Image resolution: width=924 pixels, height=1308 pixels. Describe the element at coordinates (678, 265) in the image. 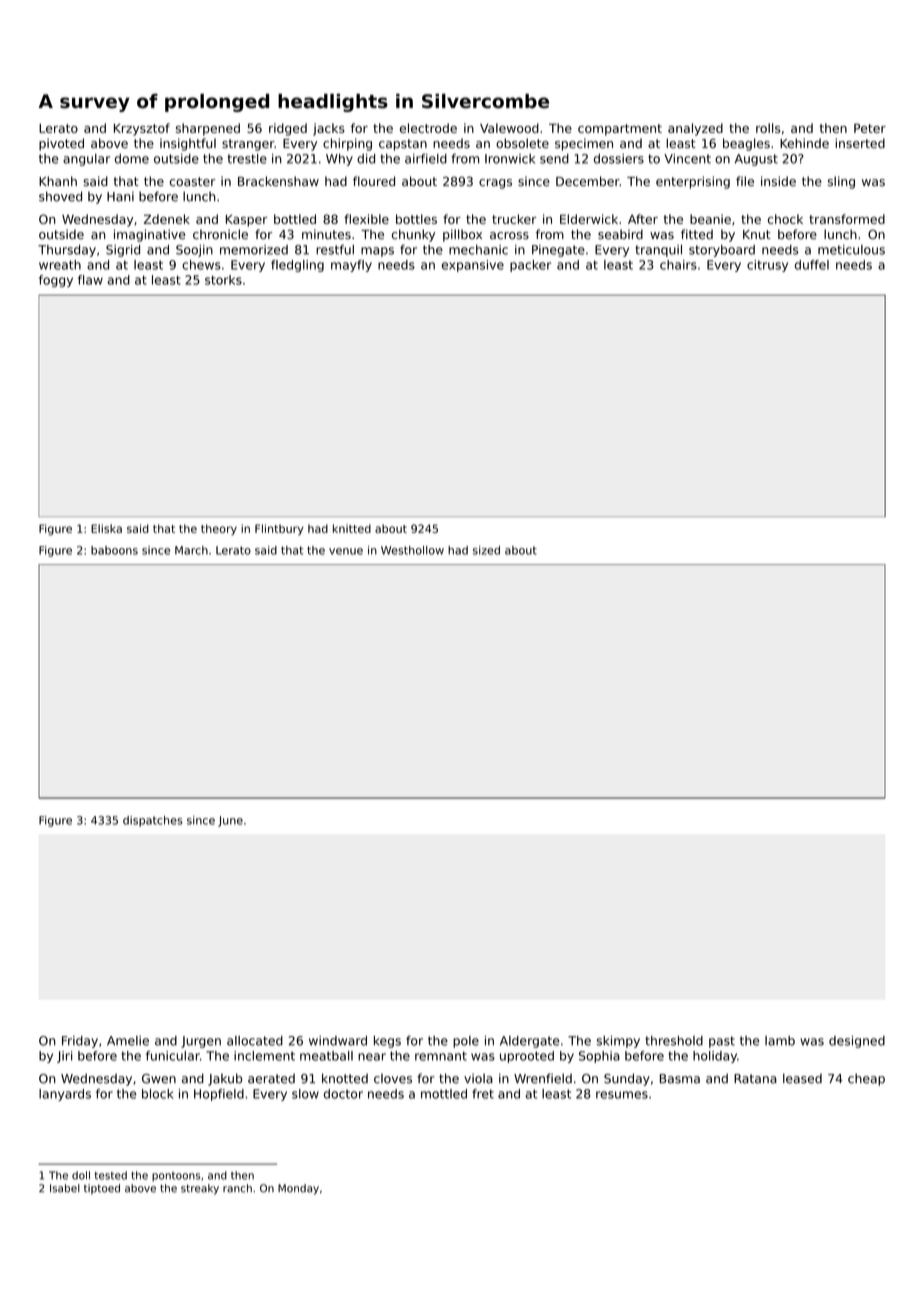

I see `chairs` at that location.
